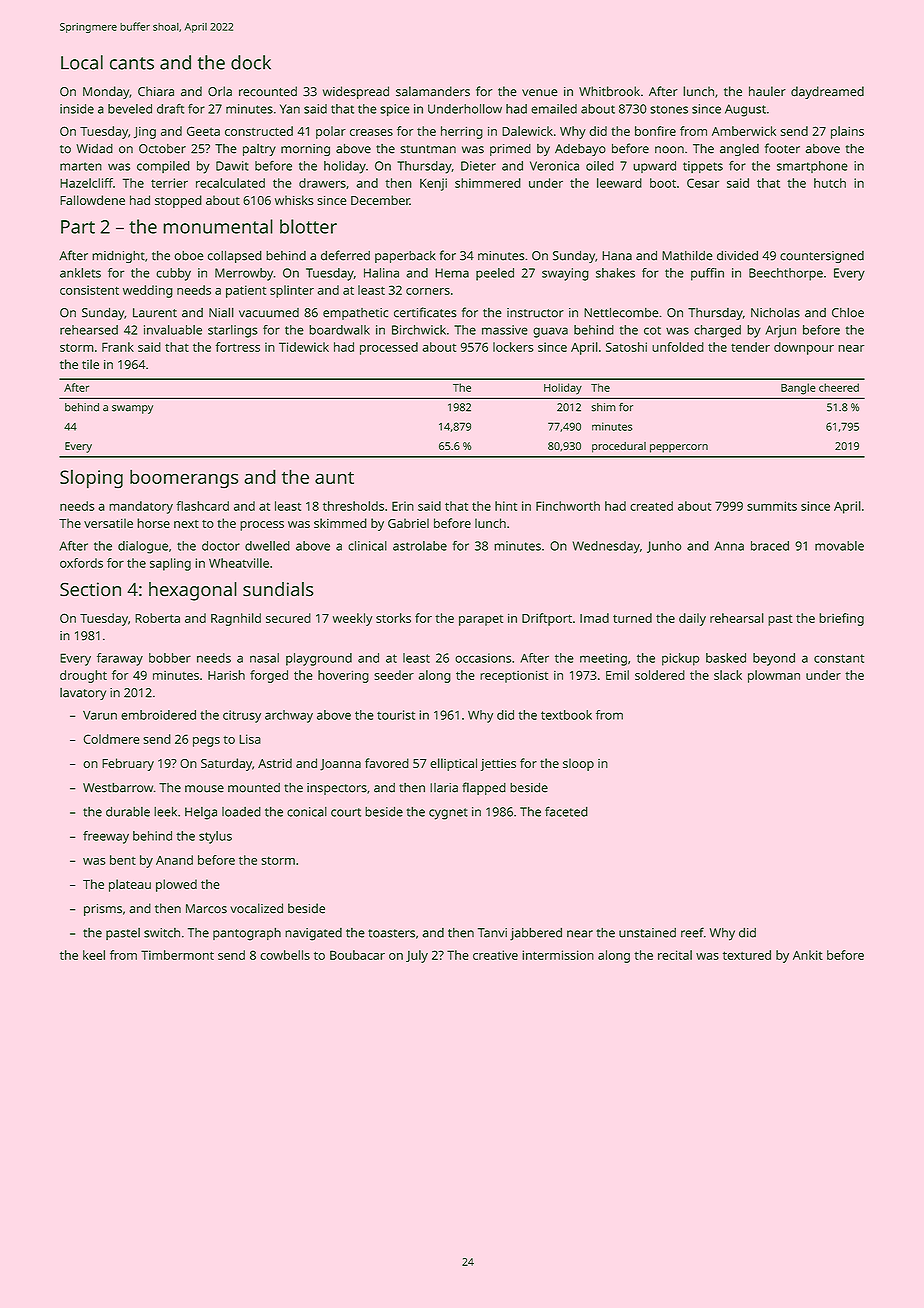 The height and width of the page is (1308, 924). What do you see at coordinates (346, 812) in the page?
I see `court` at bounding box center [346, 812].
